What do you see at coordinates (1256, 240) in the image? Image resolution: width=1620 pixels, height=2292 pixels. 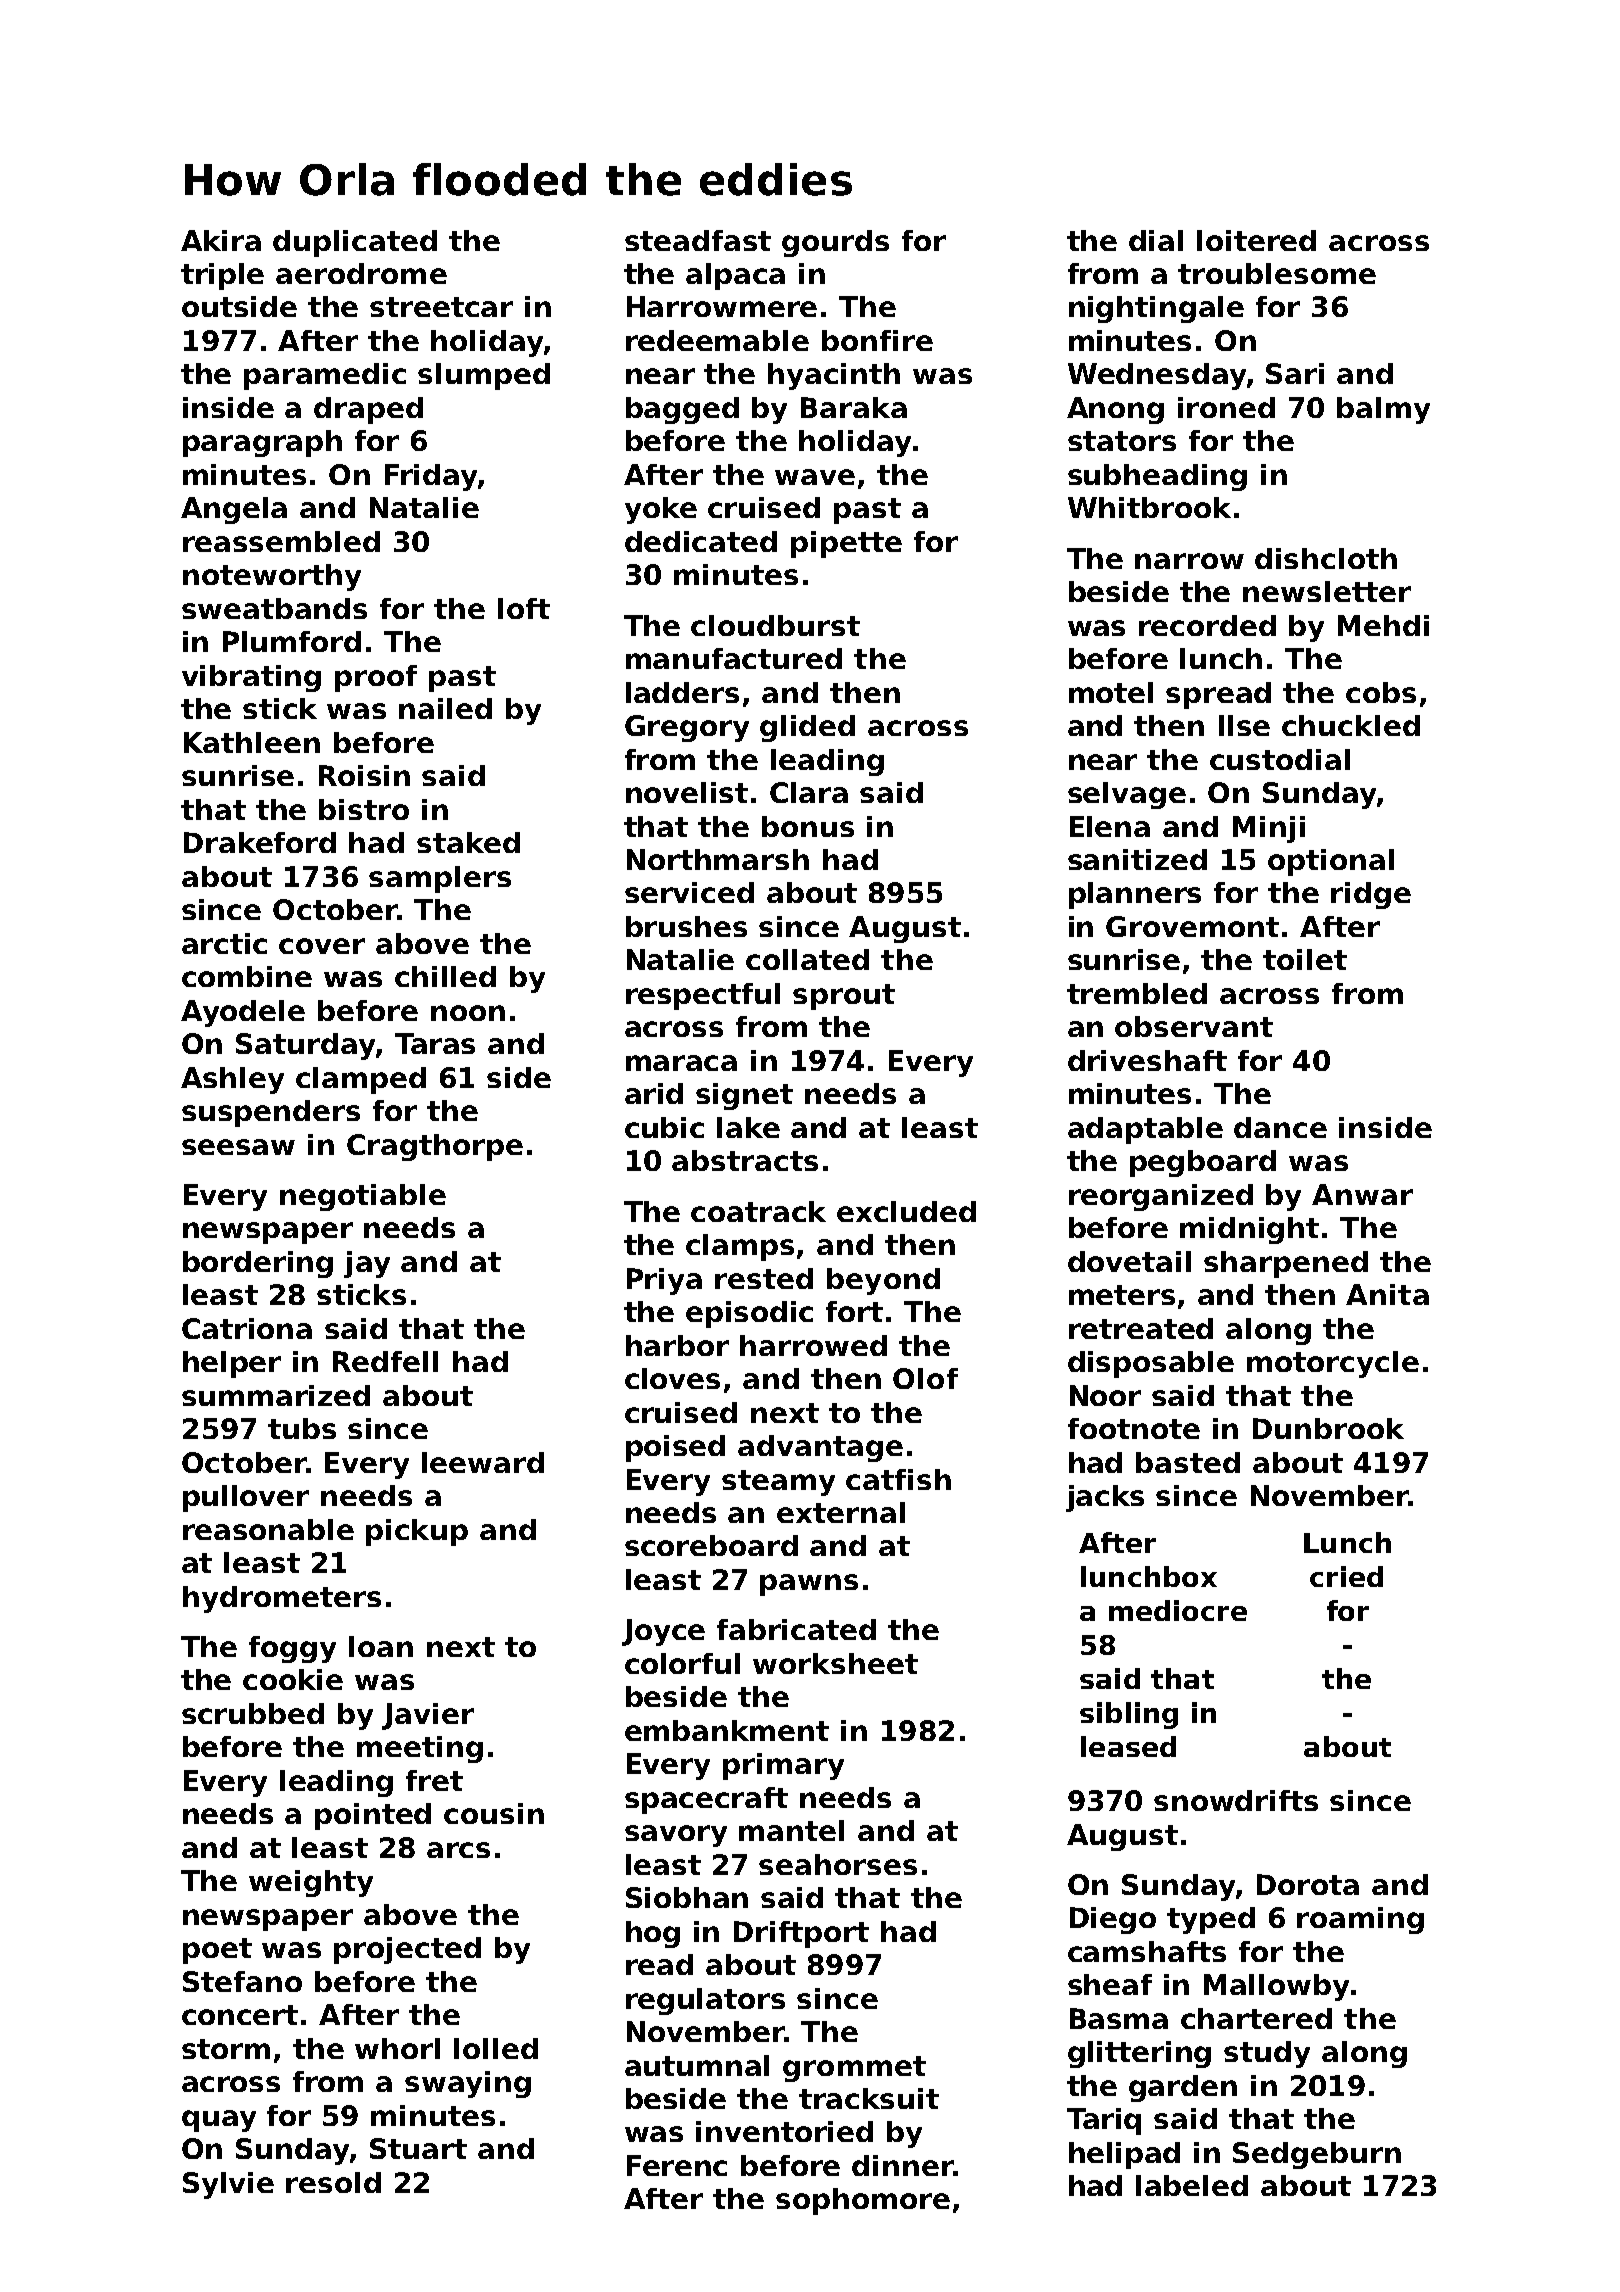 I see `loitered` at bounding box center [1256, 240].
